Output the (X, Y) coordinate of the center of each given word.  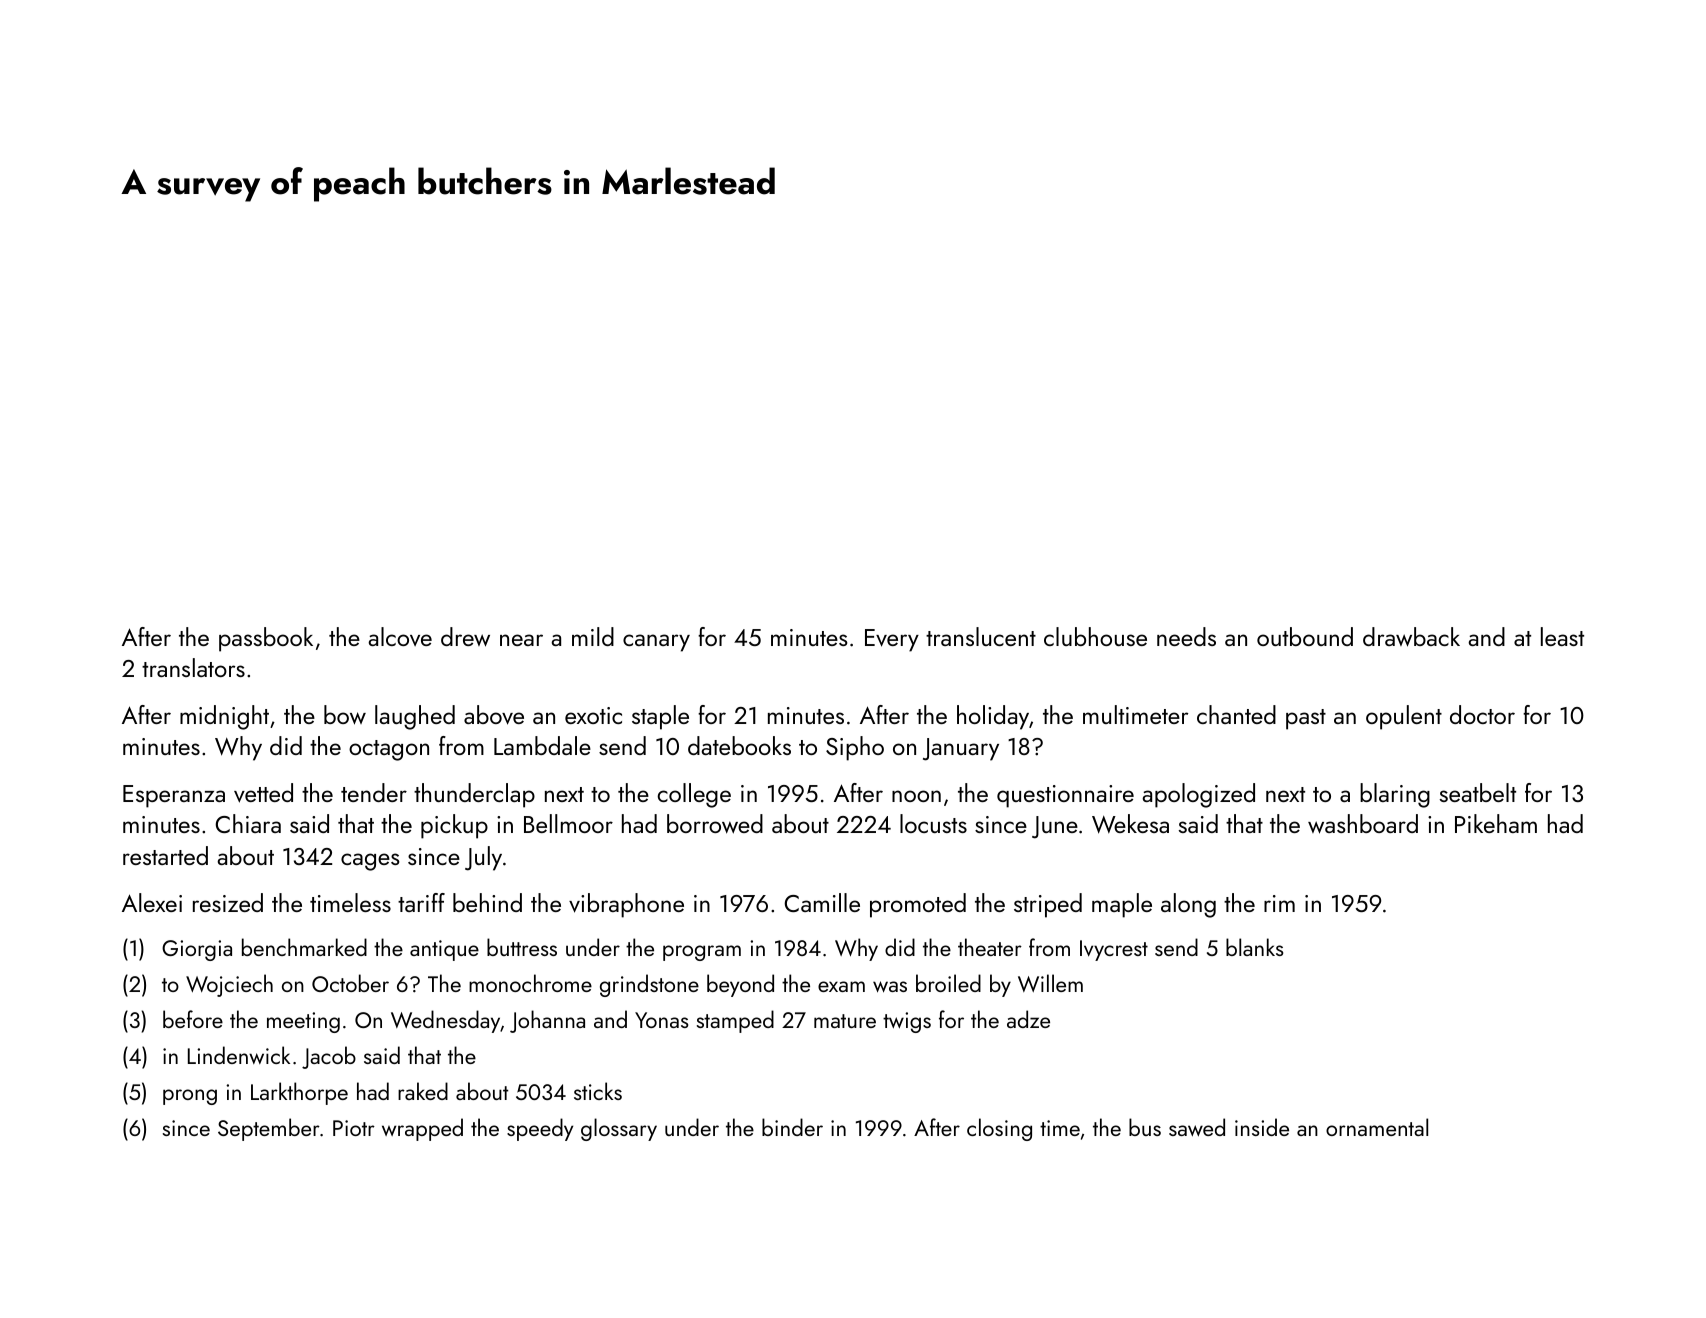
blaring (1395, 795)
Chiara (248, 823)
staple (660, 717)
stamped (735, 1021)
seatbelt (1478, 792)
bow (345, 715)
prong (190, 1097)
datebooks (739, 745)
